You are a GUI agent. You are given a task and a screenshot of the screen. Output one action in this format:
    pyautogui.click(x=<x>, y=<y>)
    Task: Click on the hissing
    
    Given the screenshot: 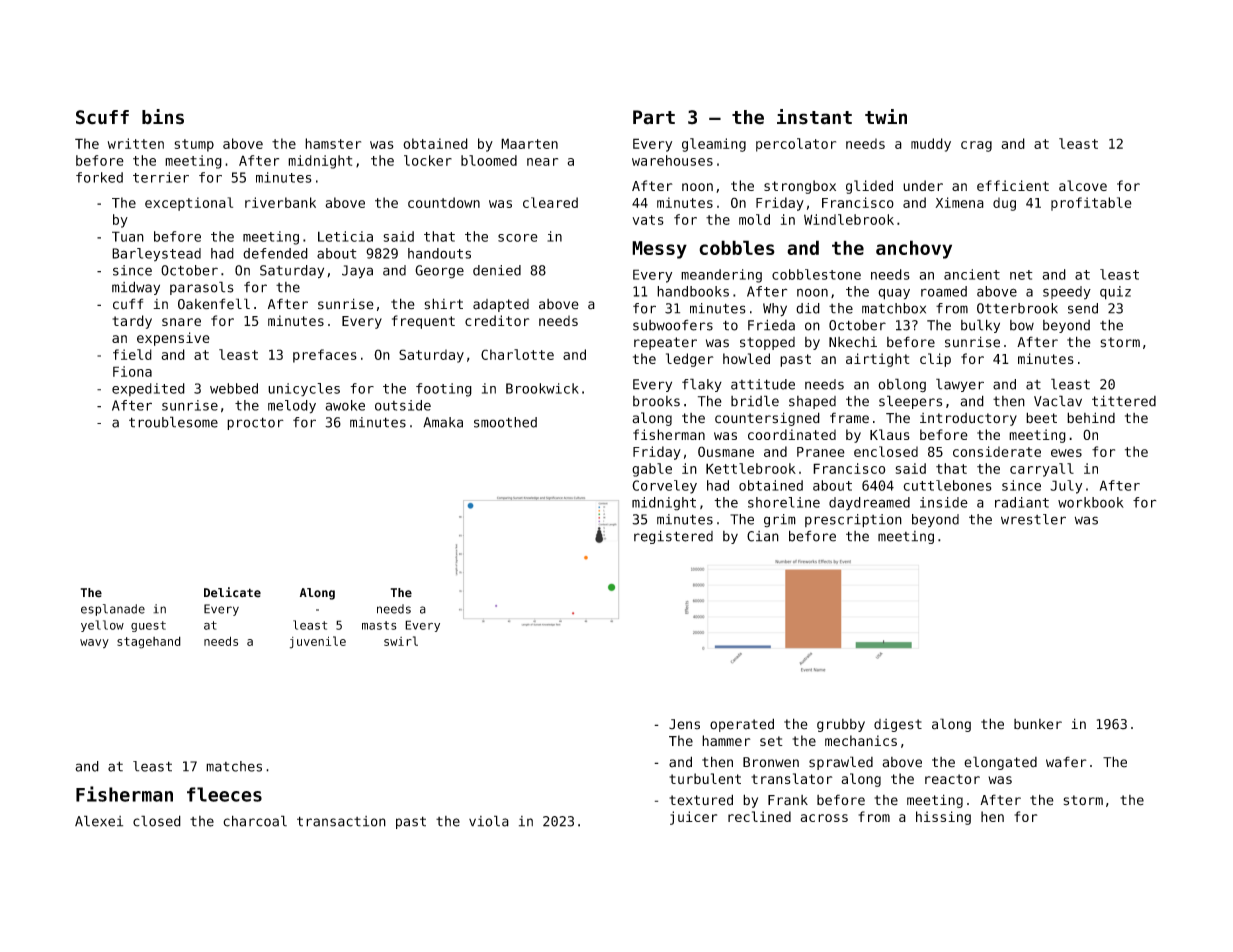 What is the action you would take?
    pyautogui.click(x=943, y=818)
